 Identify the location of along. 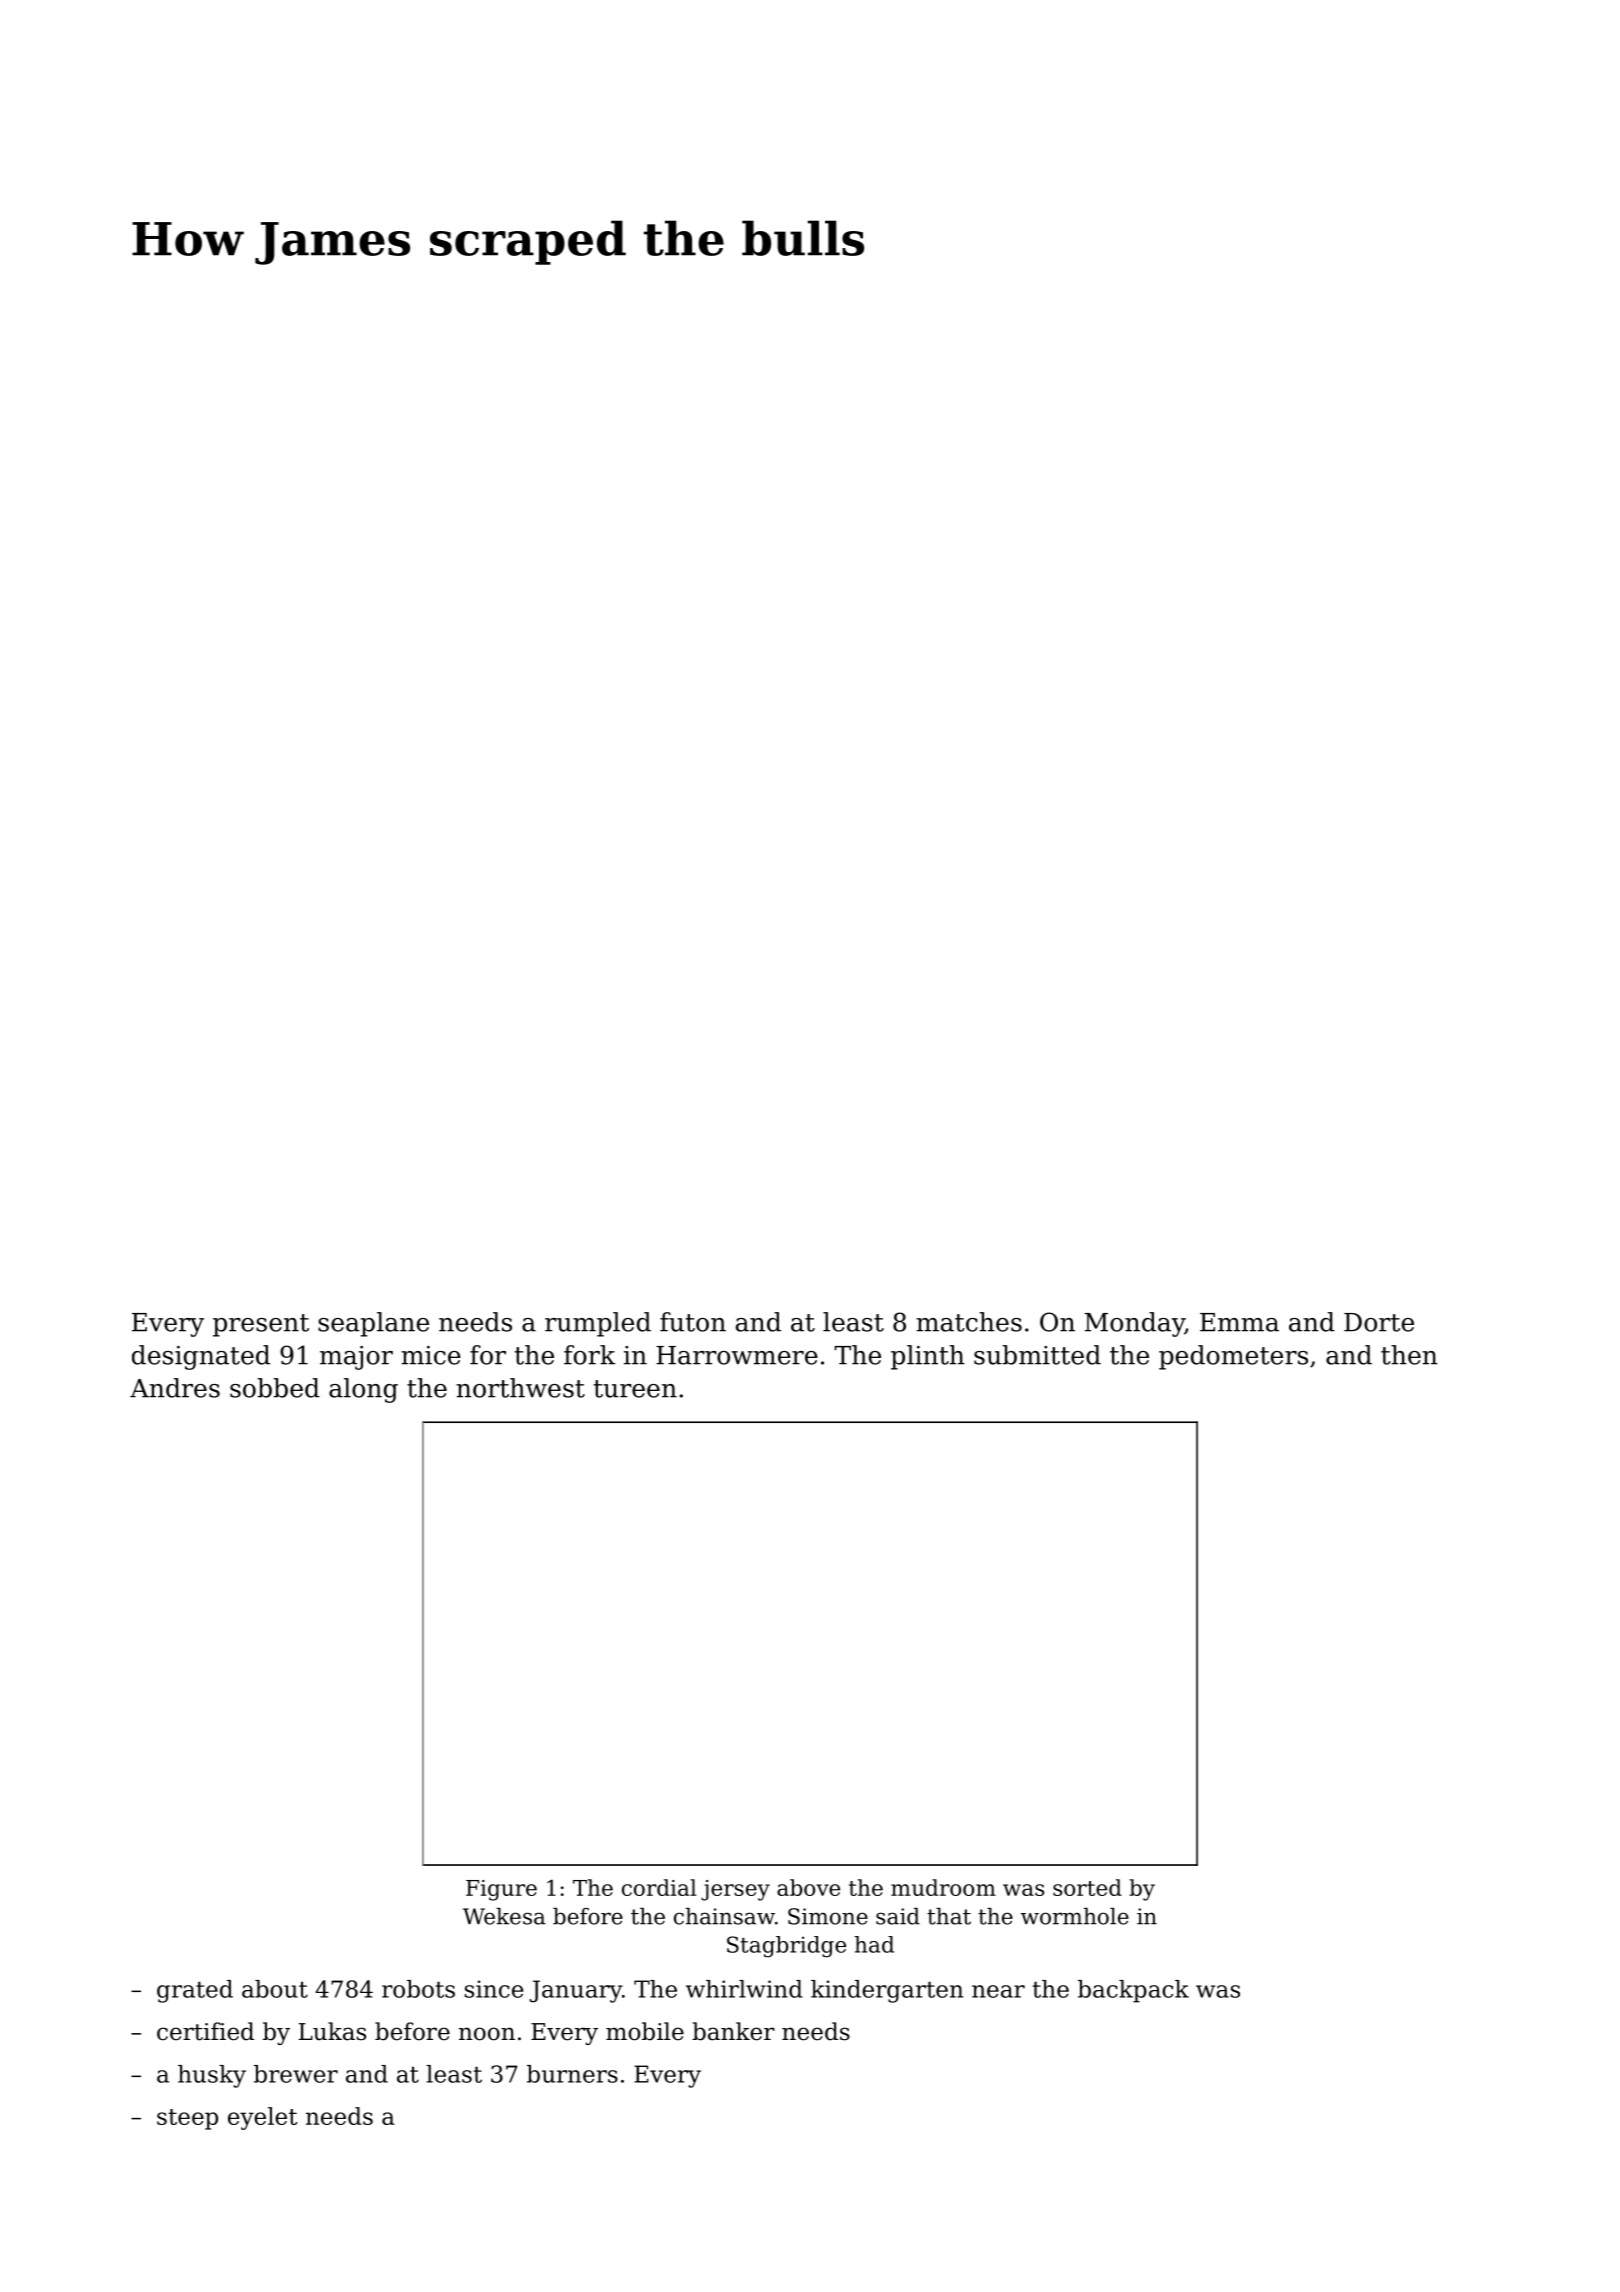
(363, 1390).
